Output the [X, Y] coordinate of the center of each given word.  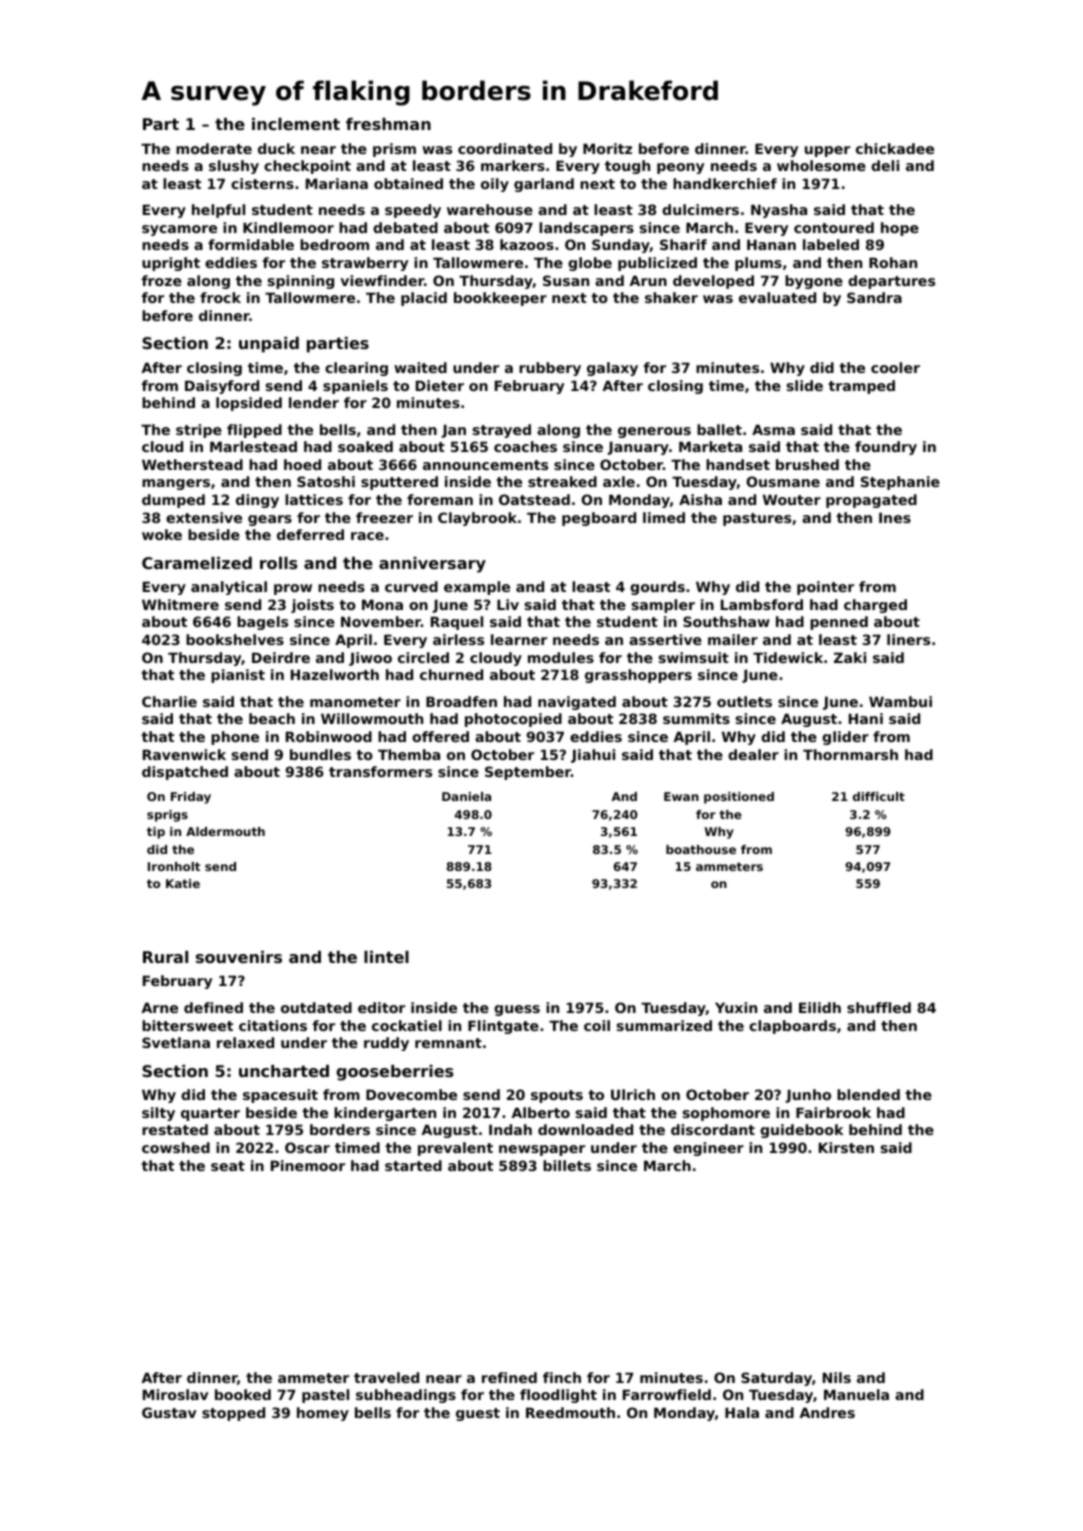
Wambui [900, 701]
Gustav [169, 1412]
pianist [238, 676]
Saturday [776, 1379]
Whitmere [180, 604]
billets [567, 1165]
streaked [562, 481]
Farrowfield [667, 1394]
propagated [871, 501]
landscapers [586, 229]
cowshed [176, 1147]
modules [561, 657]
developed [713, 282]
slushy [234, 167]
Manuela [856, 1394]
